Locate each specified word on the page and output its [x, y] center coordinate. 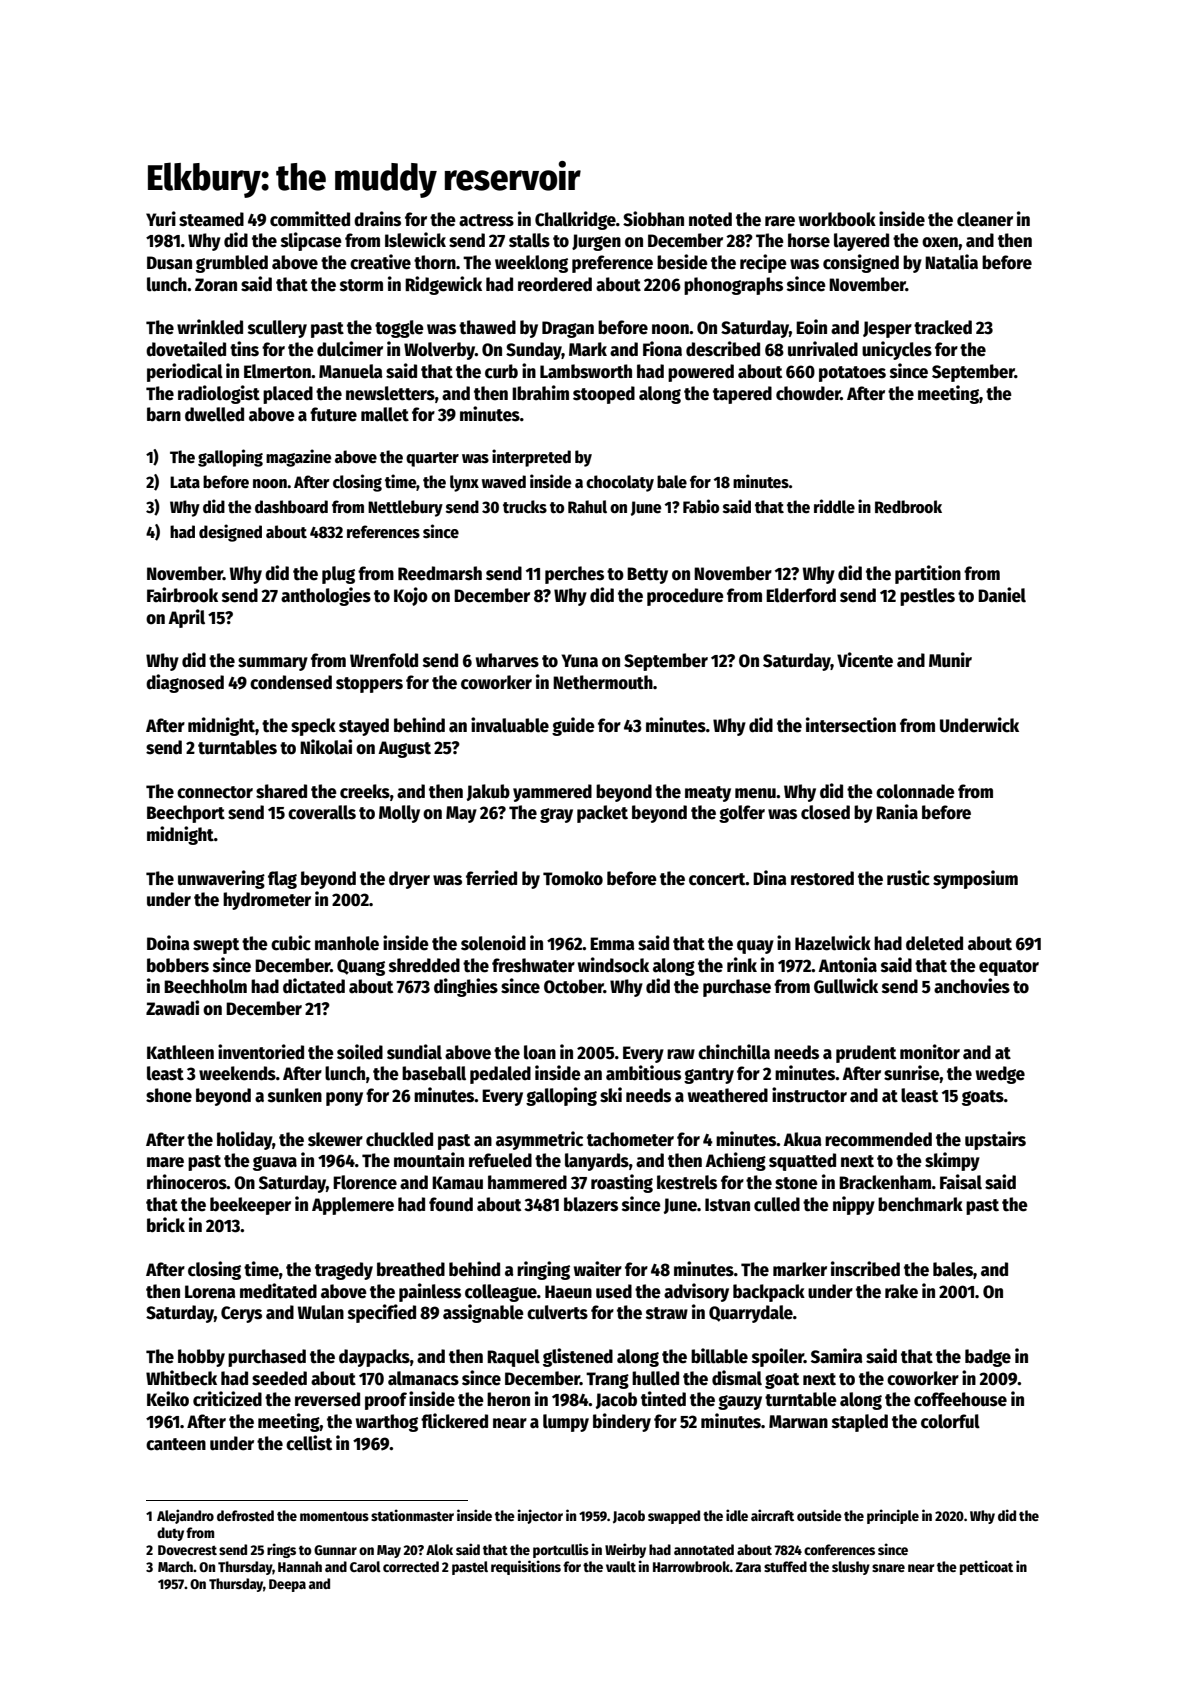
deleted [934, 943]
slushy [851, 1568]
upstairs [995, 1140]
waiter [598, 1269]
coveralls [322, 812]
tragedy [344, 1271]
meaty [708, 794]
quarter [432, 459]
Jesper [887, 329]
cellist [309, 1443]
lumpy [566, 1423]
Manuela [351, 371]
